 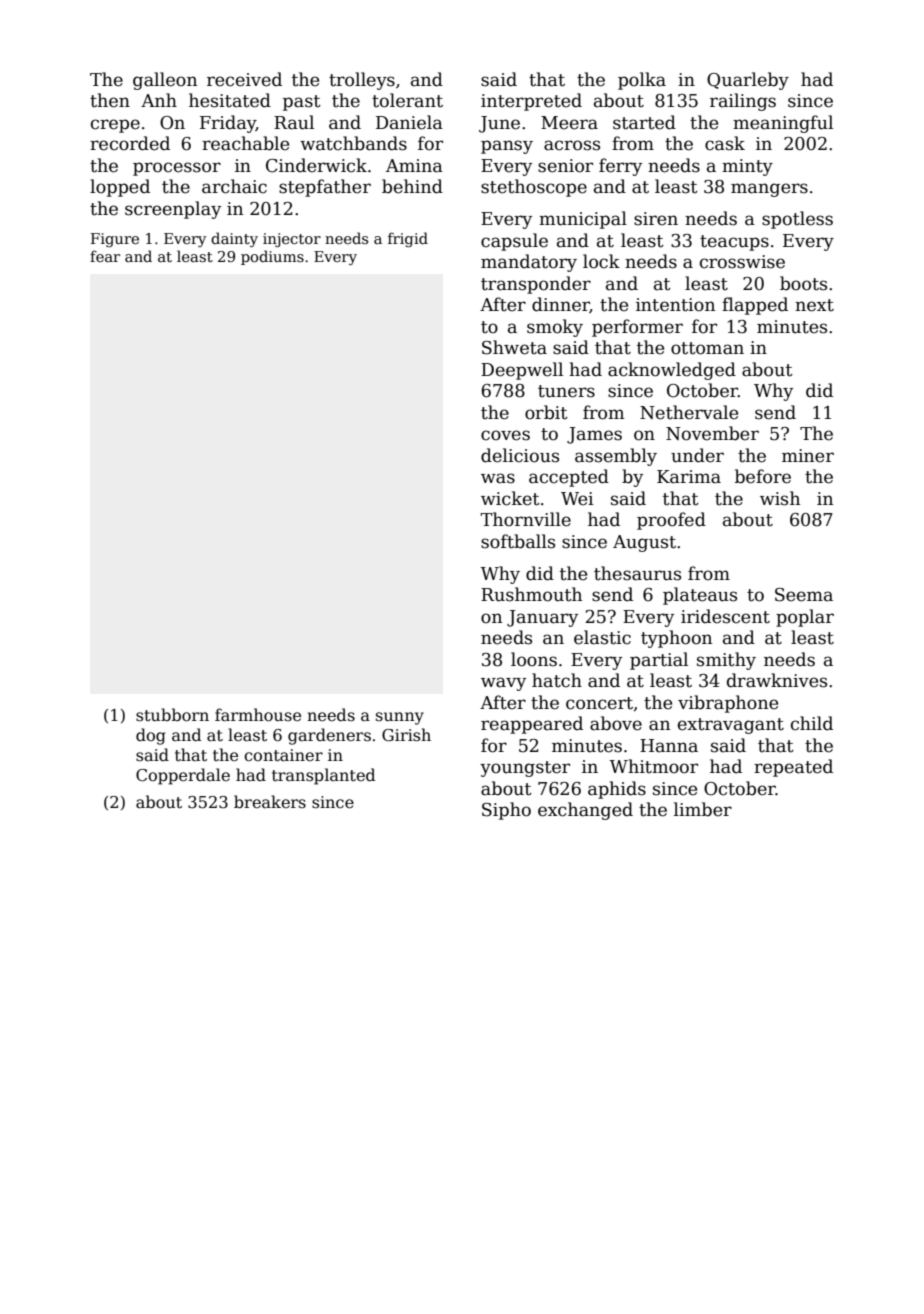 What do you see at coordinates (172, 715) in the page?
I see `stubborn` at bounding box center [172, 715].
